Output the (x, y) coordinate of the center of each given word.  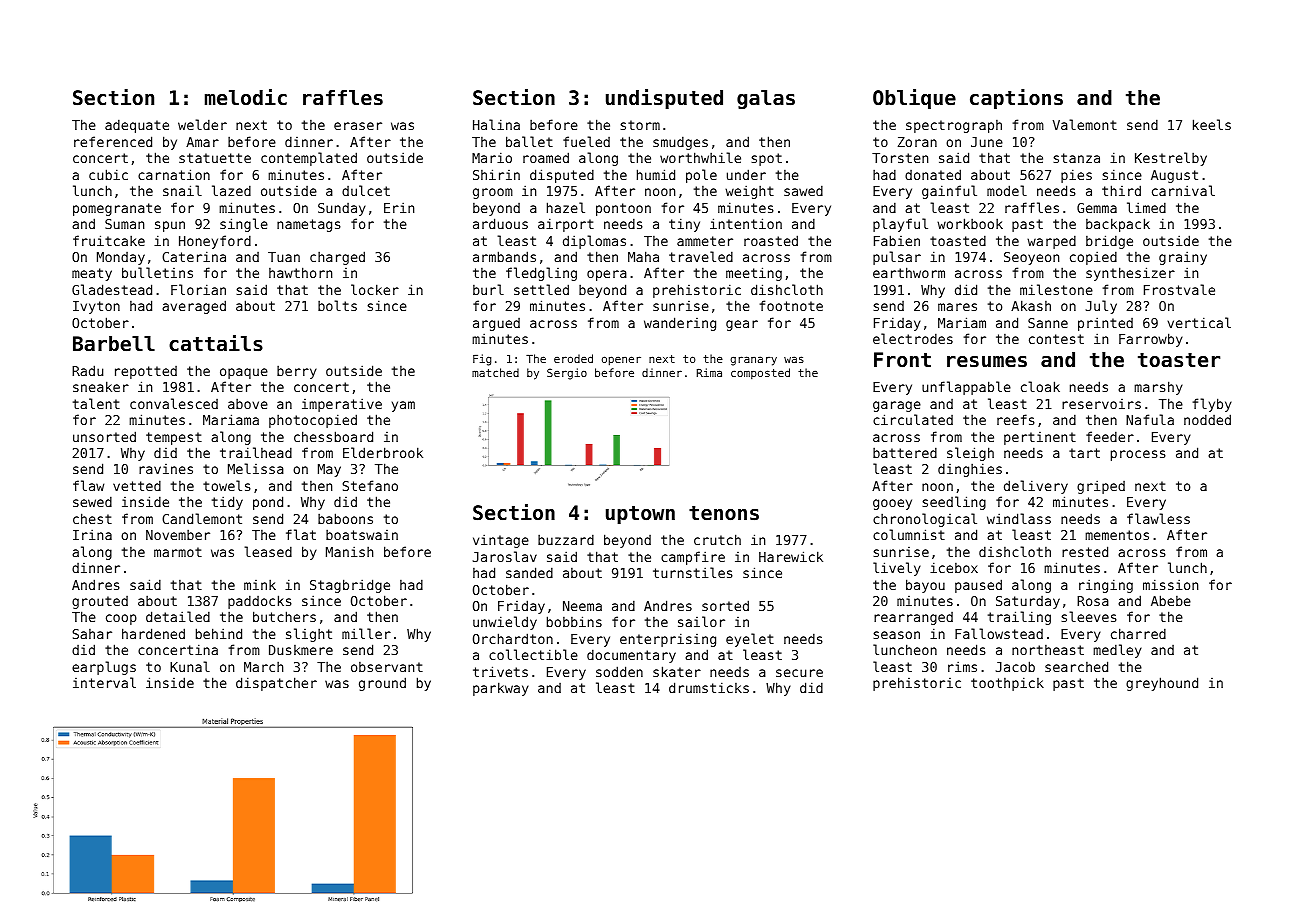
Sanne (1048, 323)
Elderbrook (383, 452)
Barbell (114, 344)
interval (104, 682)
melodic (246, 97)
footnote (791, 305)
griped (1101, 487)
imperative (342, 405)
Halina (496, 124)
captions (1016, 99)
